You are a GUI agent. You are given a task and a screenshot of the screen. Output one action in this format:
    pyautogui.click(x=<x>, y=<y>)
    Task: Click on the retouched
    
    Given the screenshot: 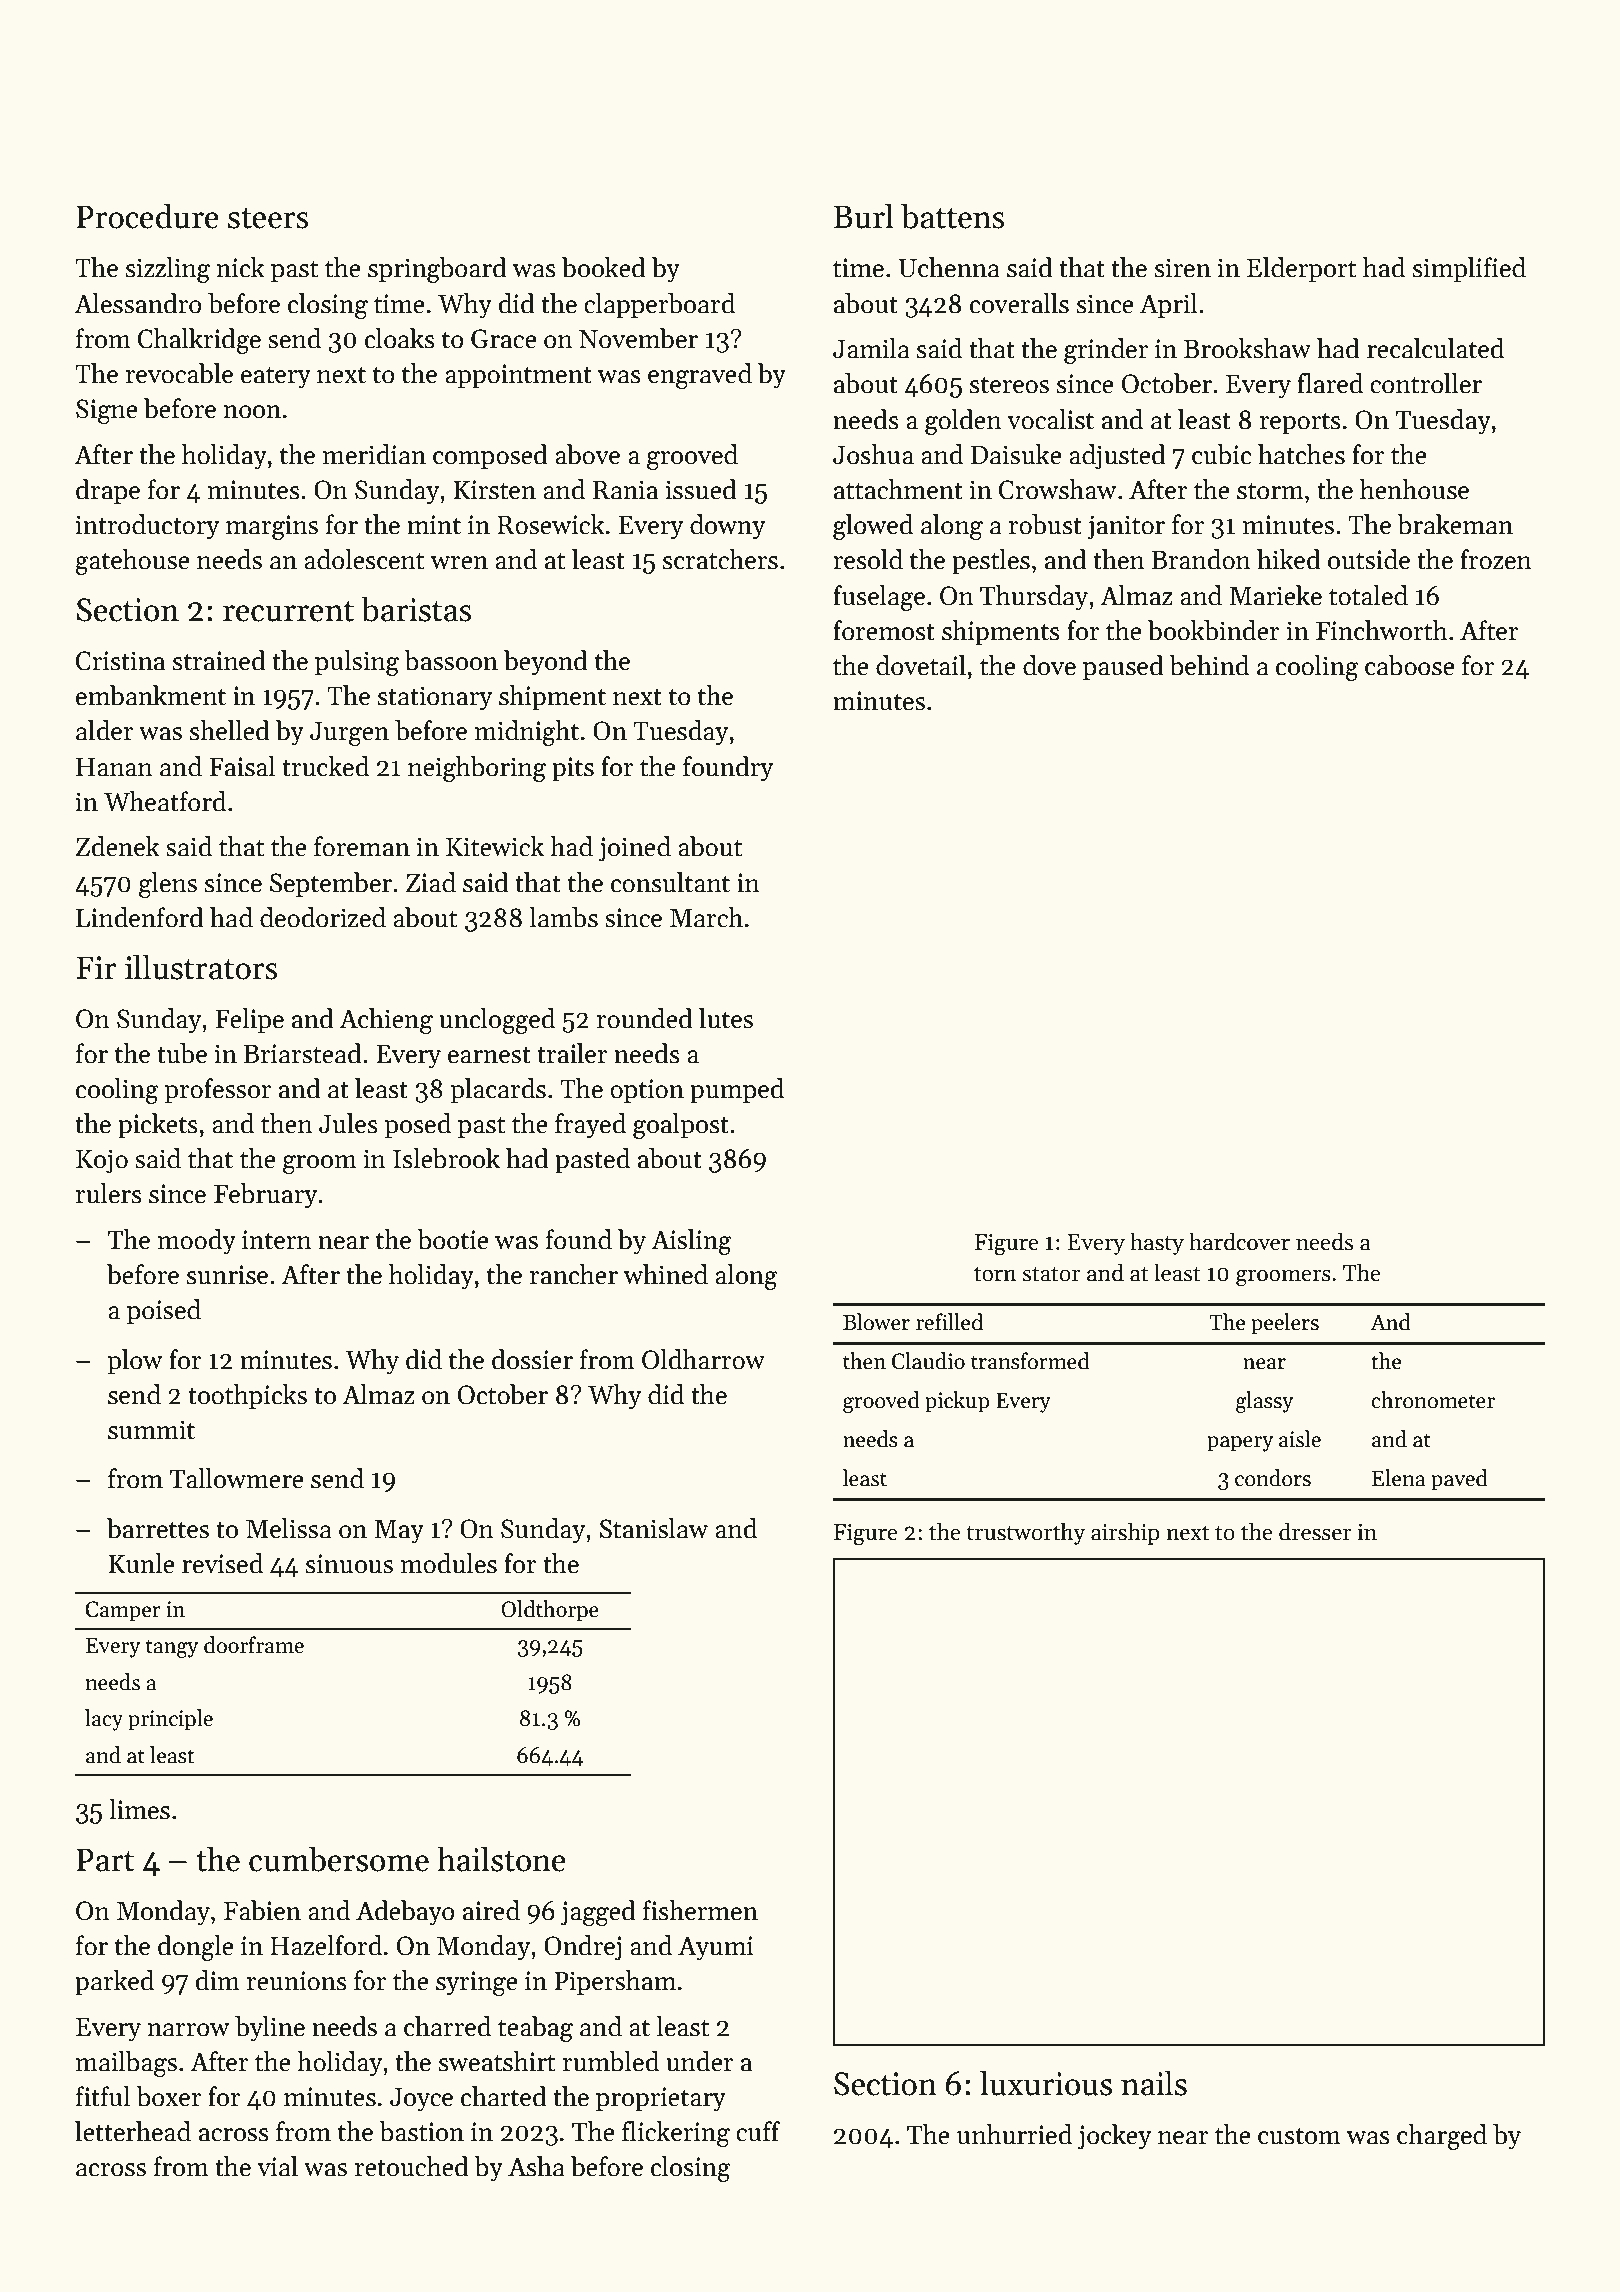 What is the action you would take?
    pyautogui.click(x=412, y=2166)
